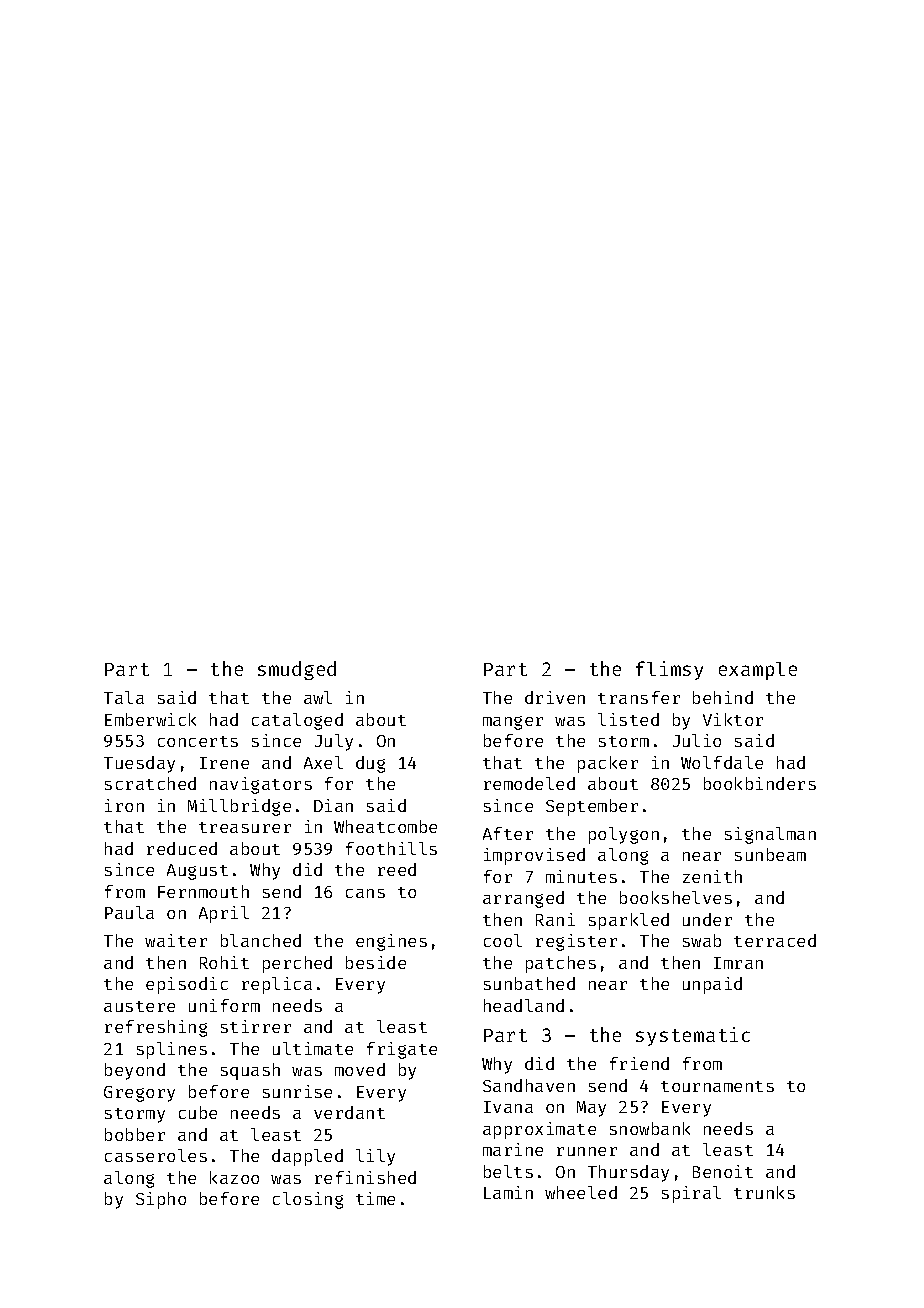 Image resolution: width=924 pixels, height=1308 pixels. I want to click on marine, so click(513, 1149).
